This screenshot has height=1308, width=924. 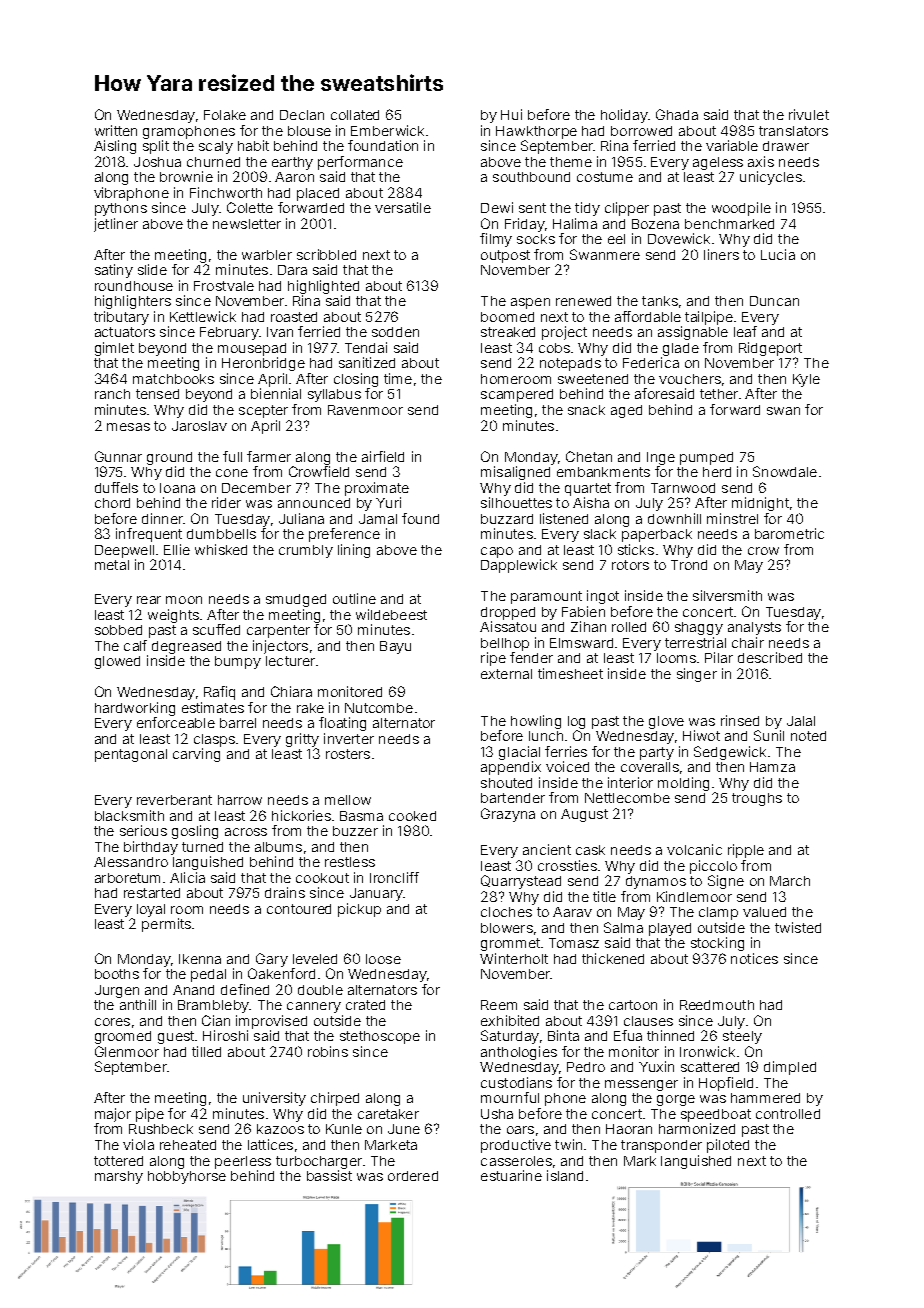 What do you see at coordinates (677, 114) in the screenshot?
I see `Ghada` at bounding box center [677, 114].
